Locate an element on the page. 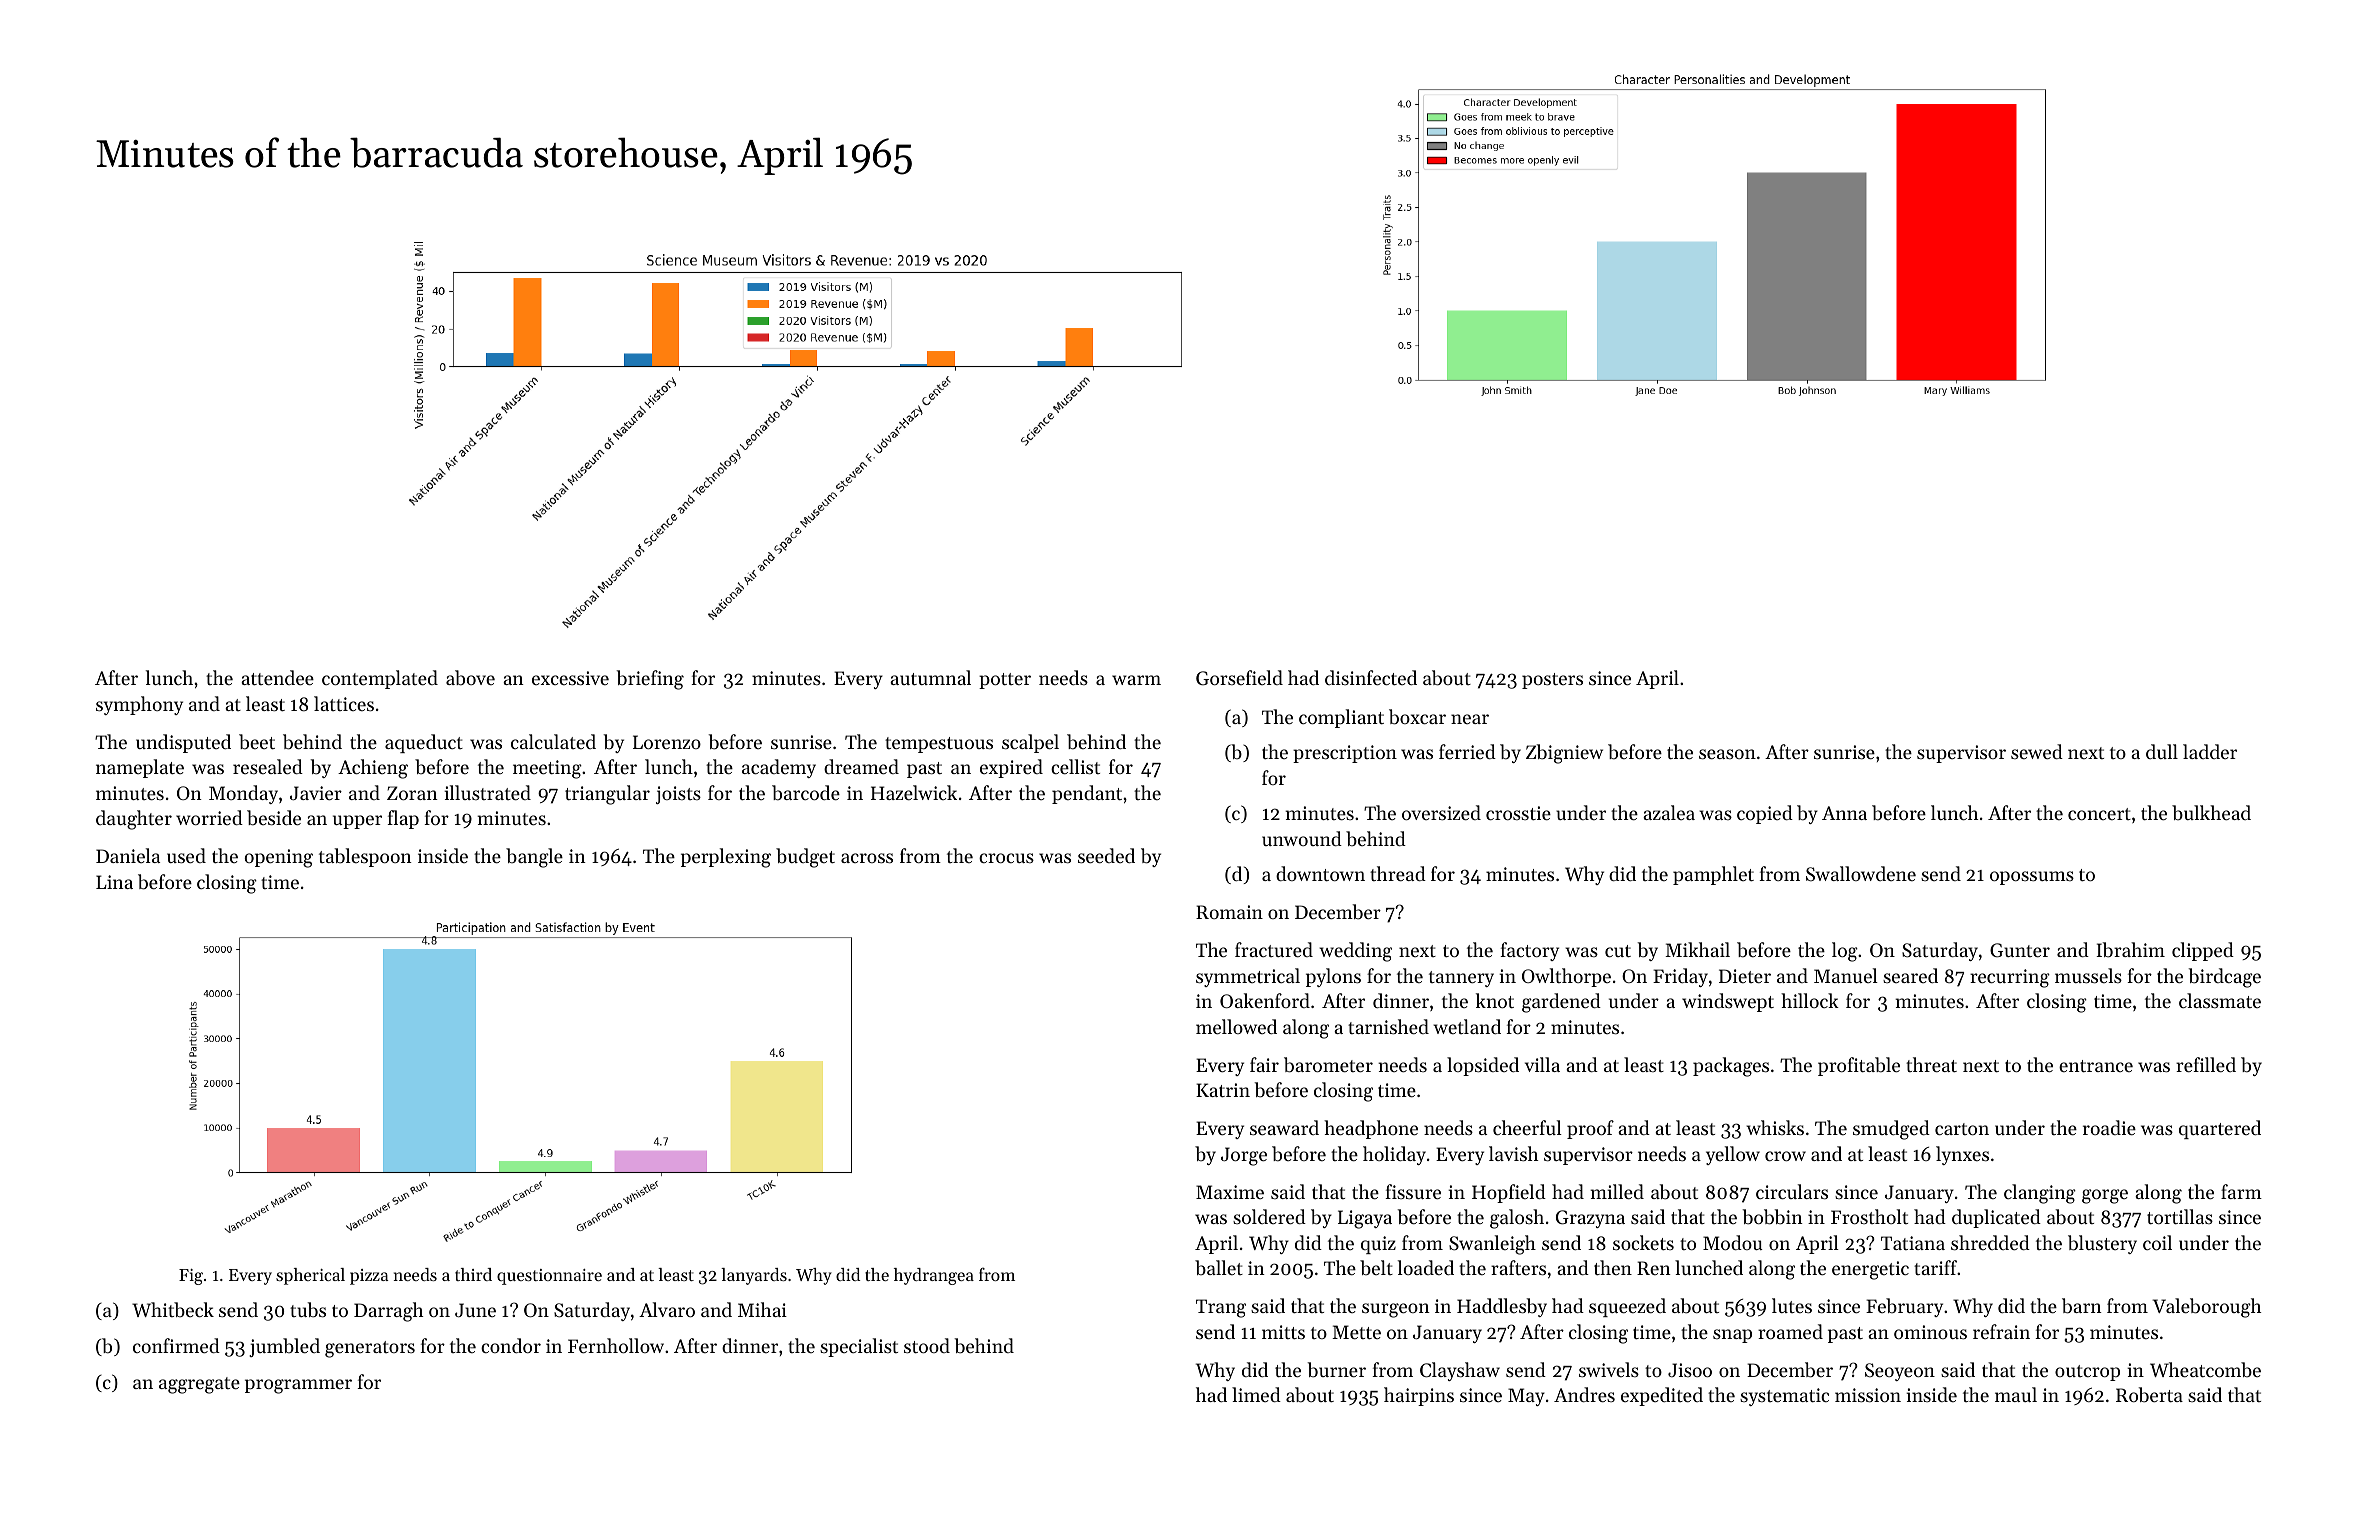 Image resolution: width=2357 pixels, height=1525 pixels. limed is located at coordinates (1256, 1394).
